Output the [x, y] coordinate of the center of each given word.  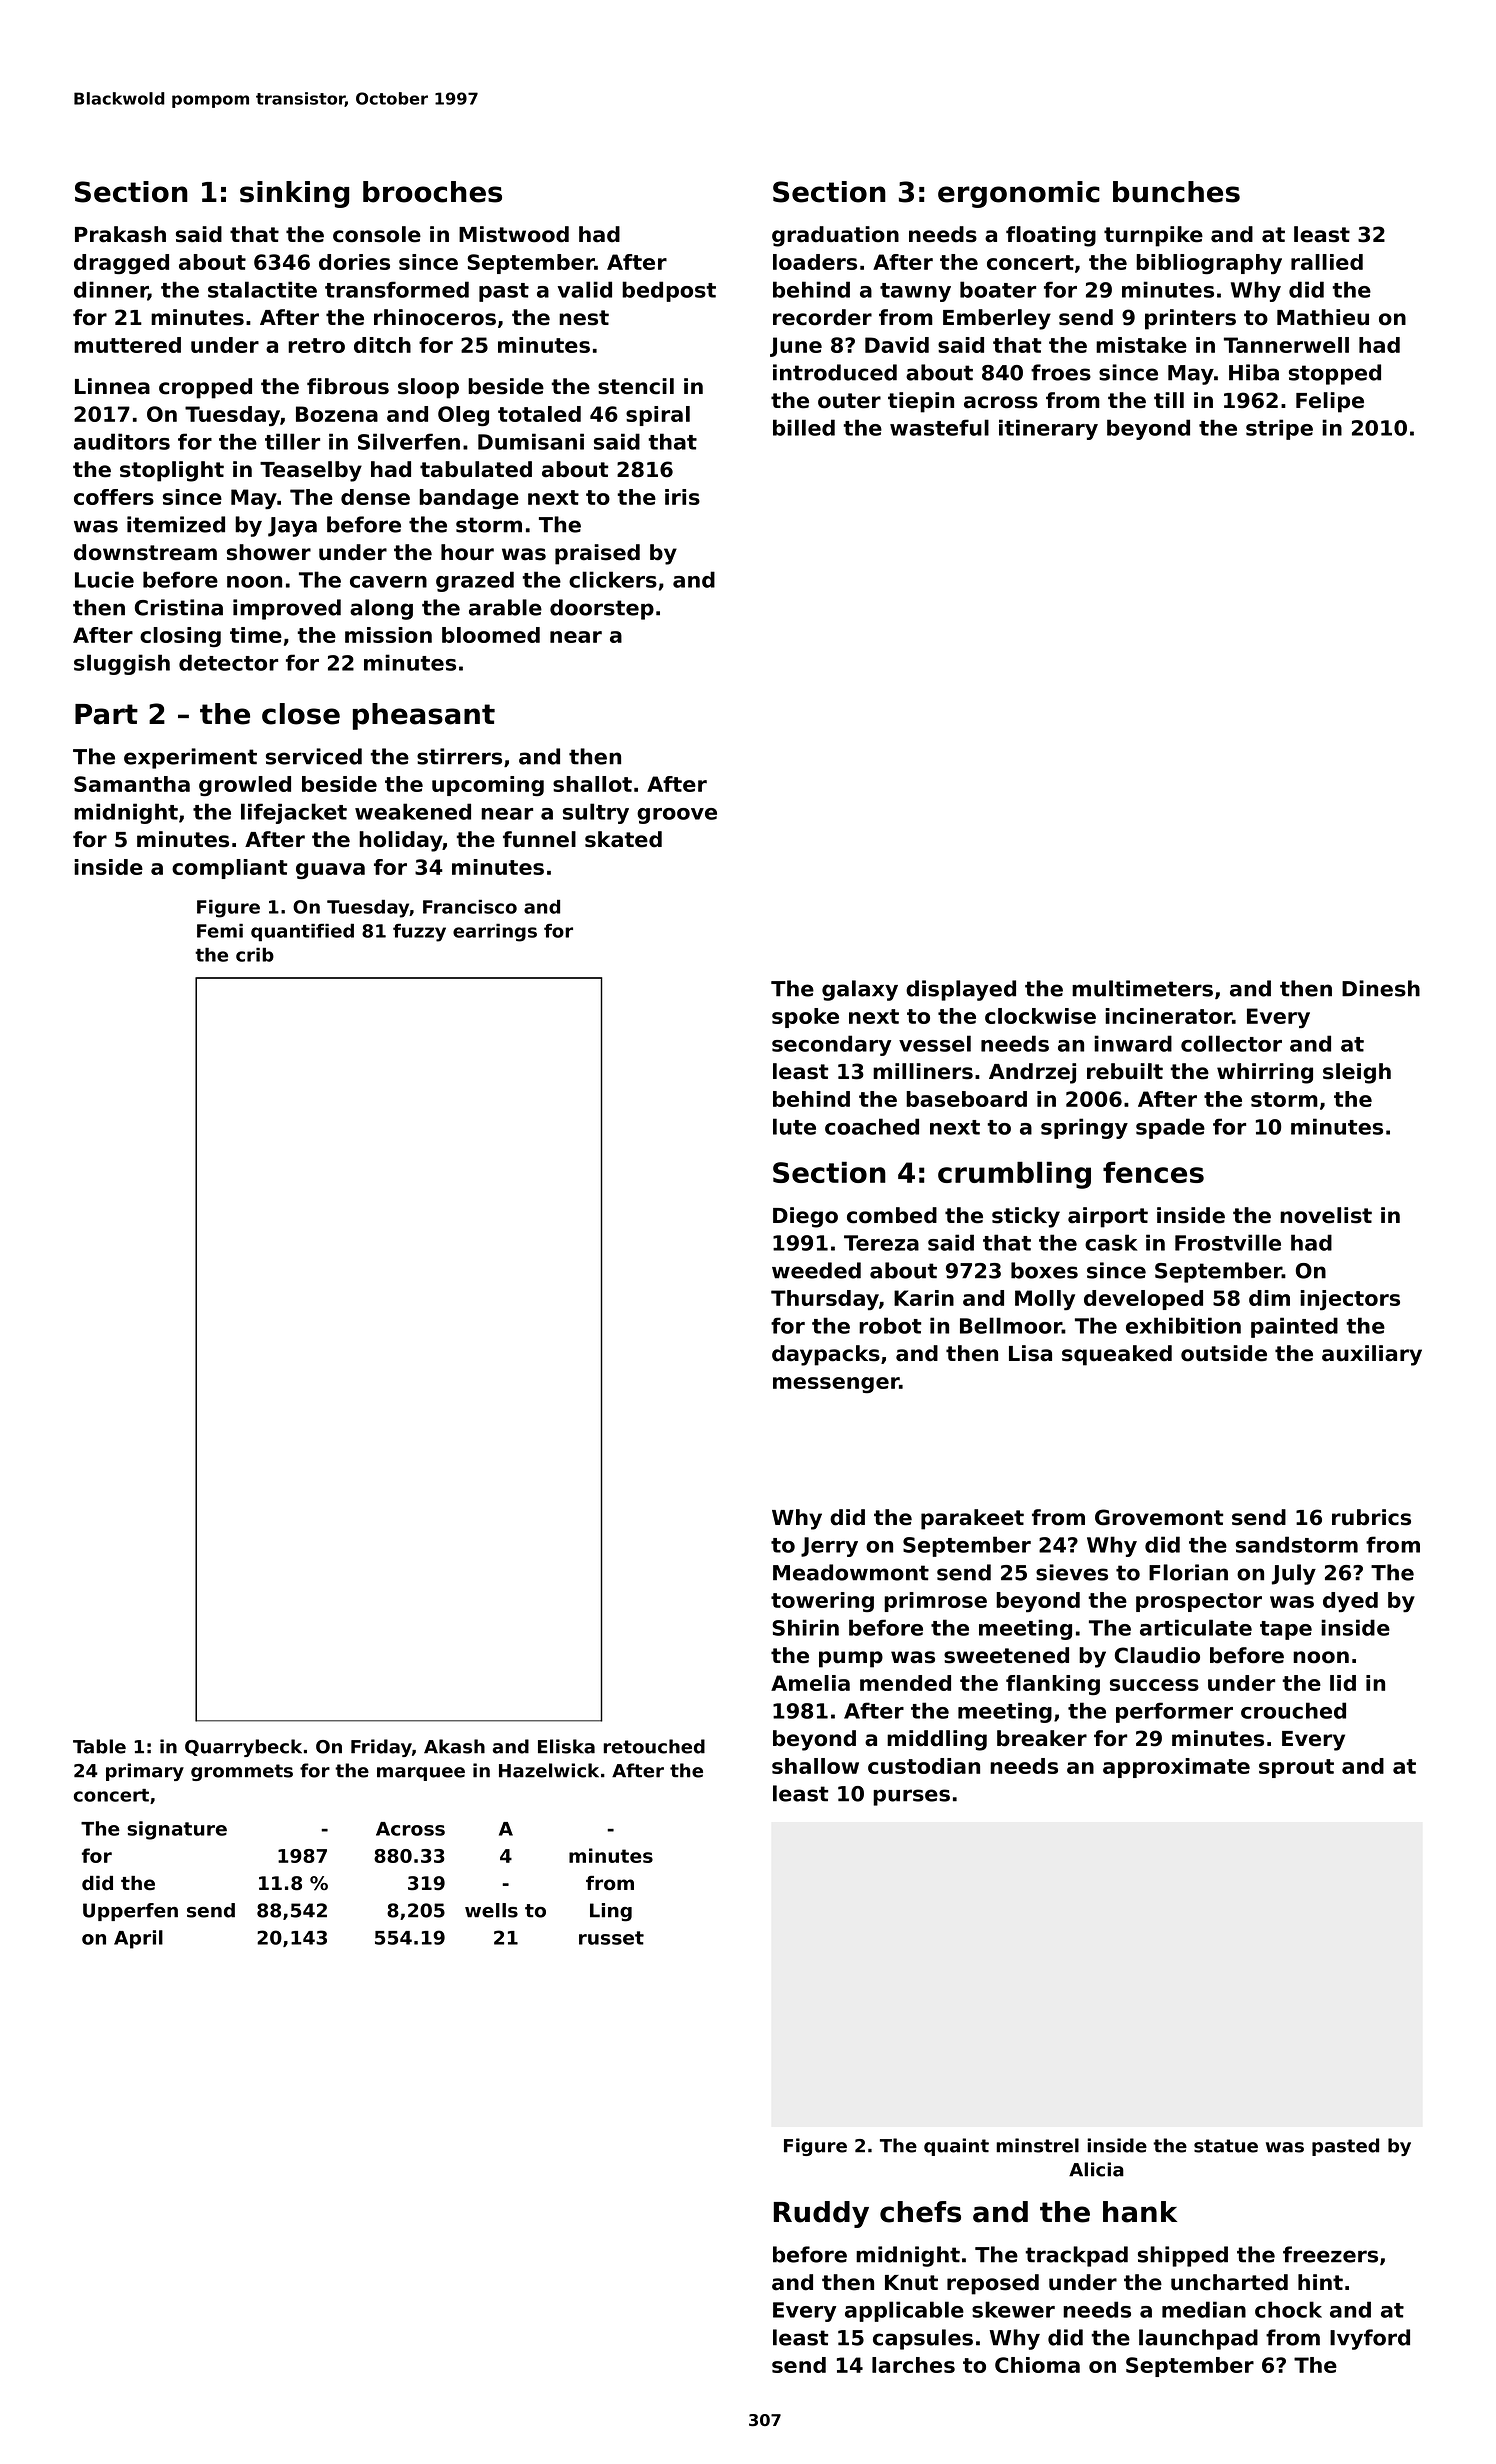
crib [255, 954]
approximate [1176, 1768]
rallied [1327, 262]
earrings [495, 932]
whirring [1265, 1073]
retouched [654, 1746]
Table [99, 1746]
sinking [294, 194]
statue [1226, 2146]
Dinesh [1381, 988]
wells [491, 1910]
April [138, 1939]
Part [106, 714]
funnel [539, 839]
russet [611, 1938]
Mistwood [514, 234]
